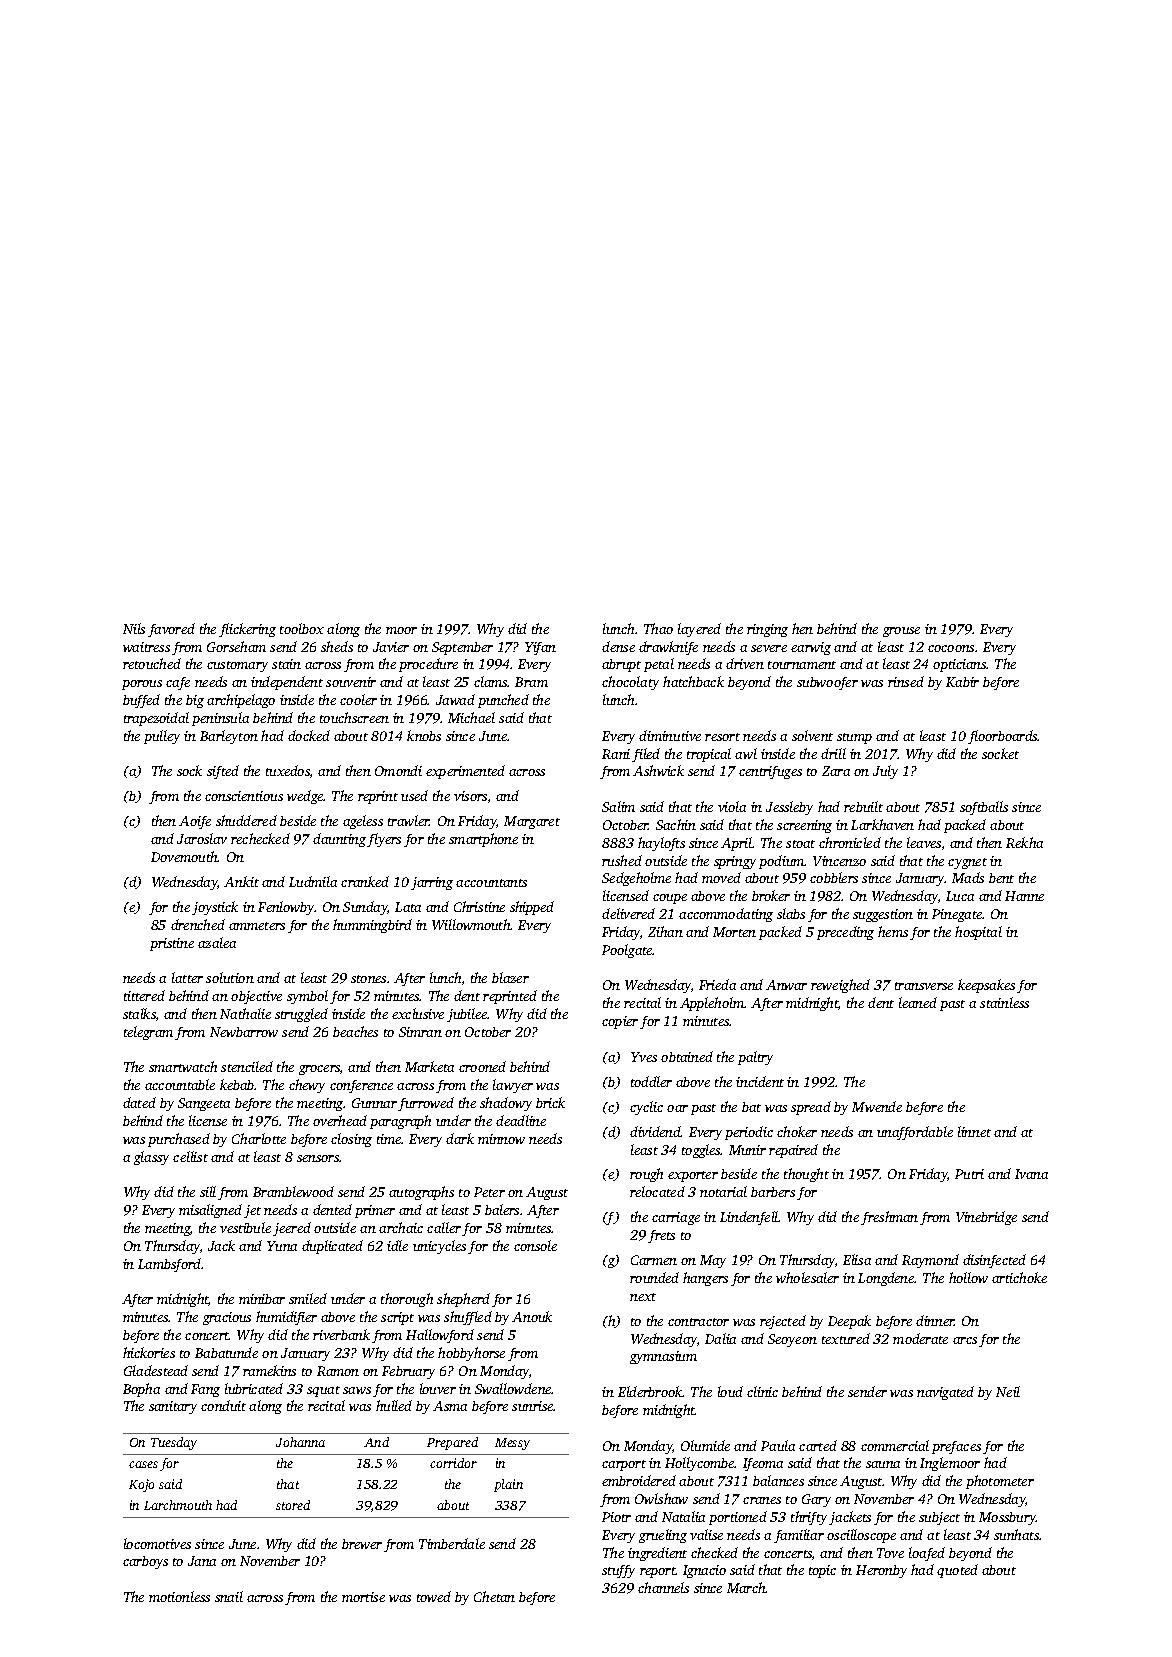 This screenshot has width=1172, height=1657. I want to click on stoat, so click(800, 844).
